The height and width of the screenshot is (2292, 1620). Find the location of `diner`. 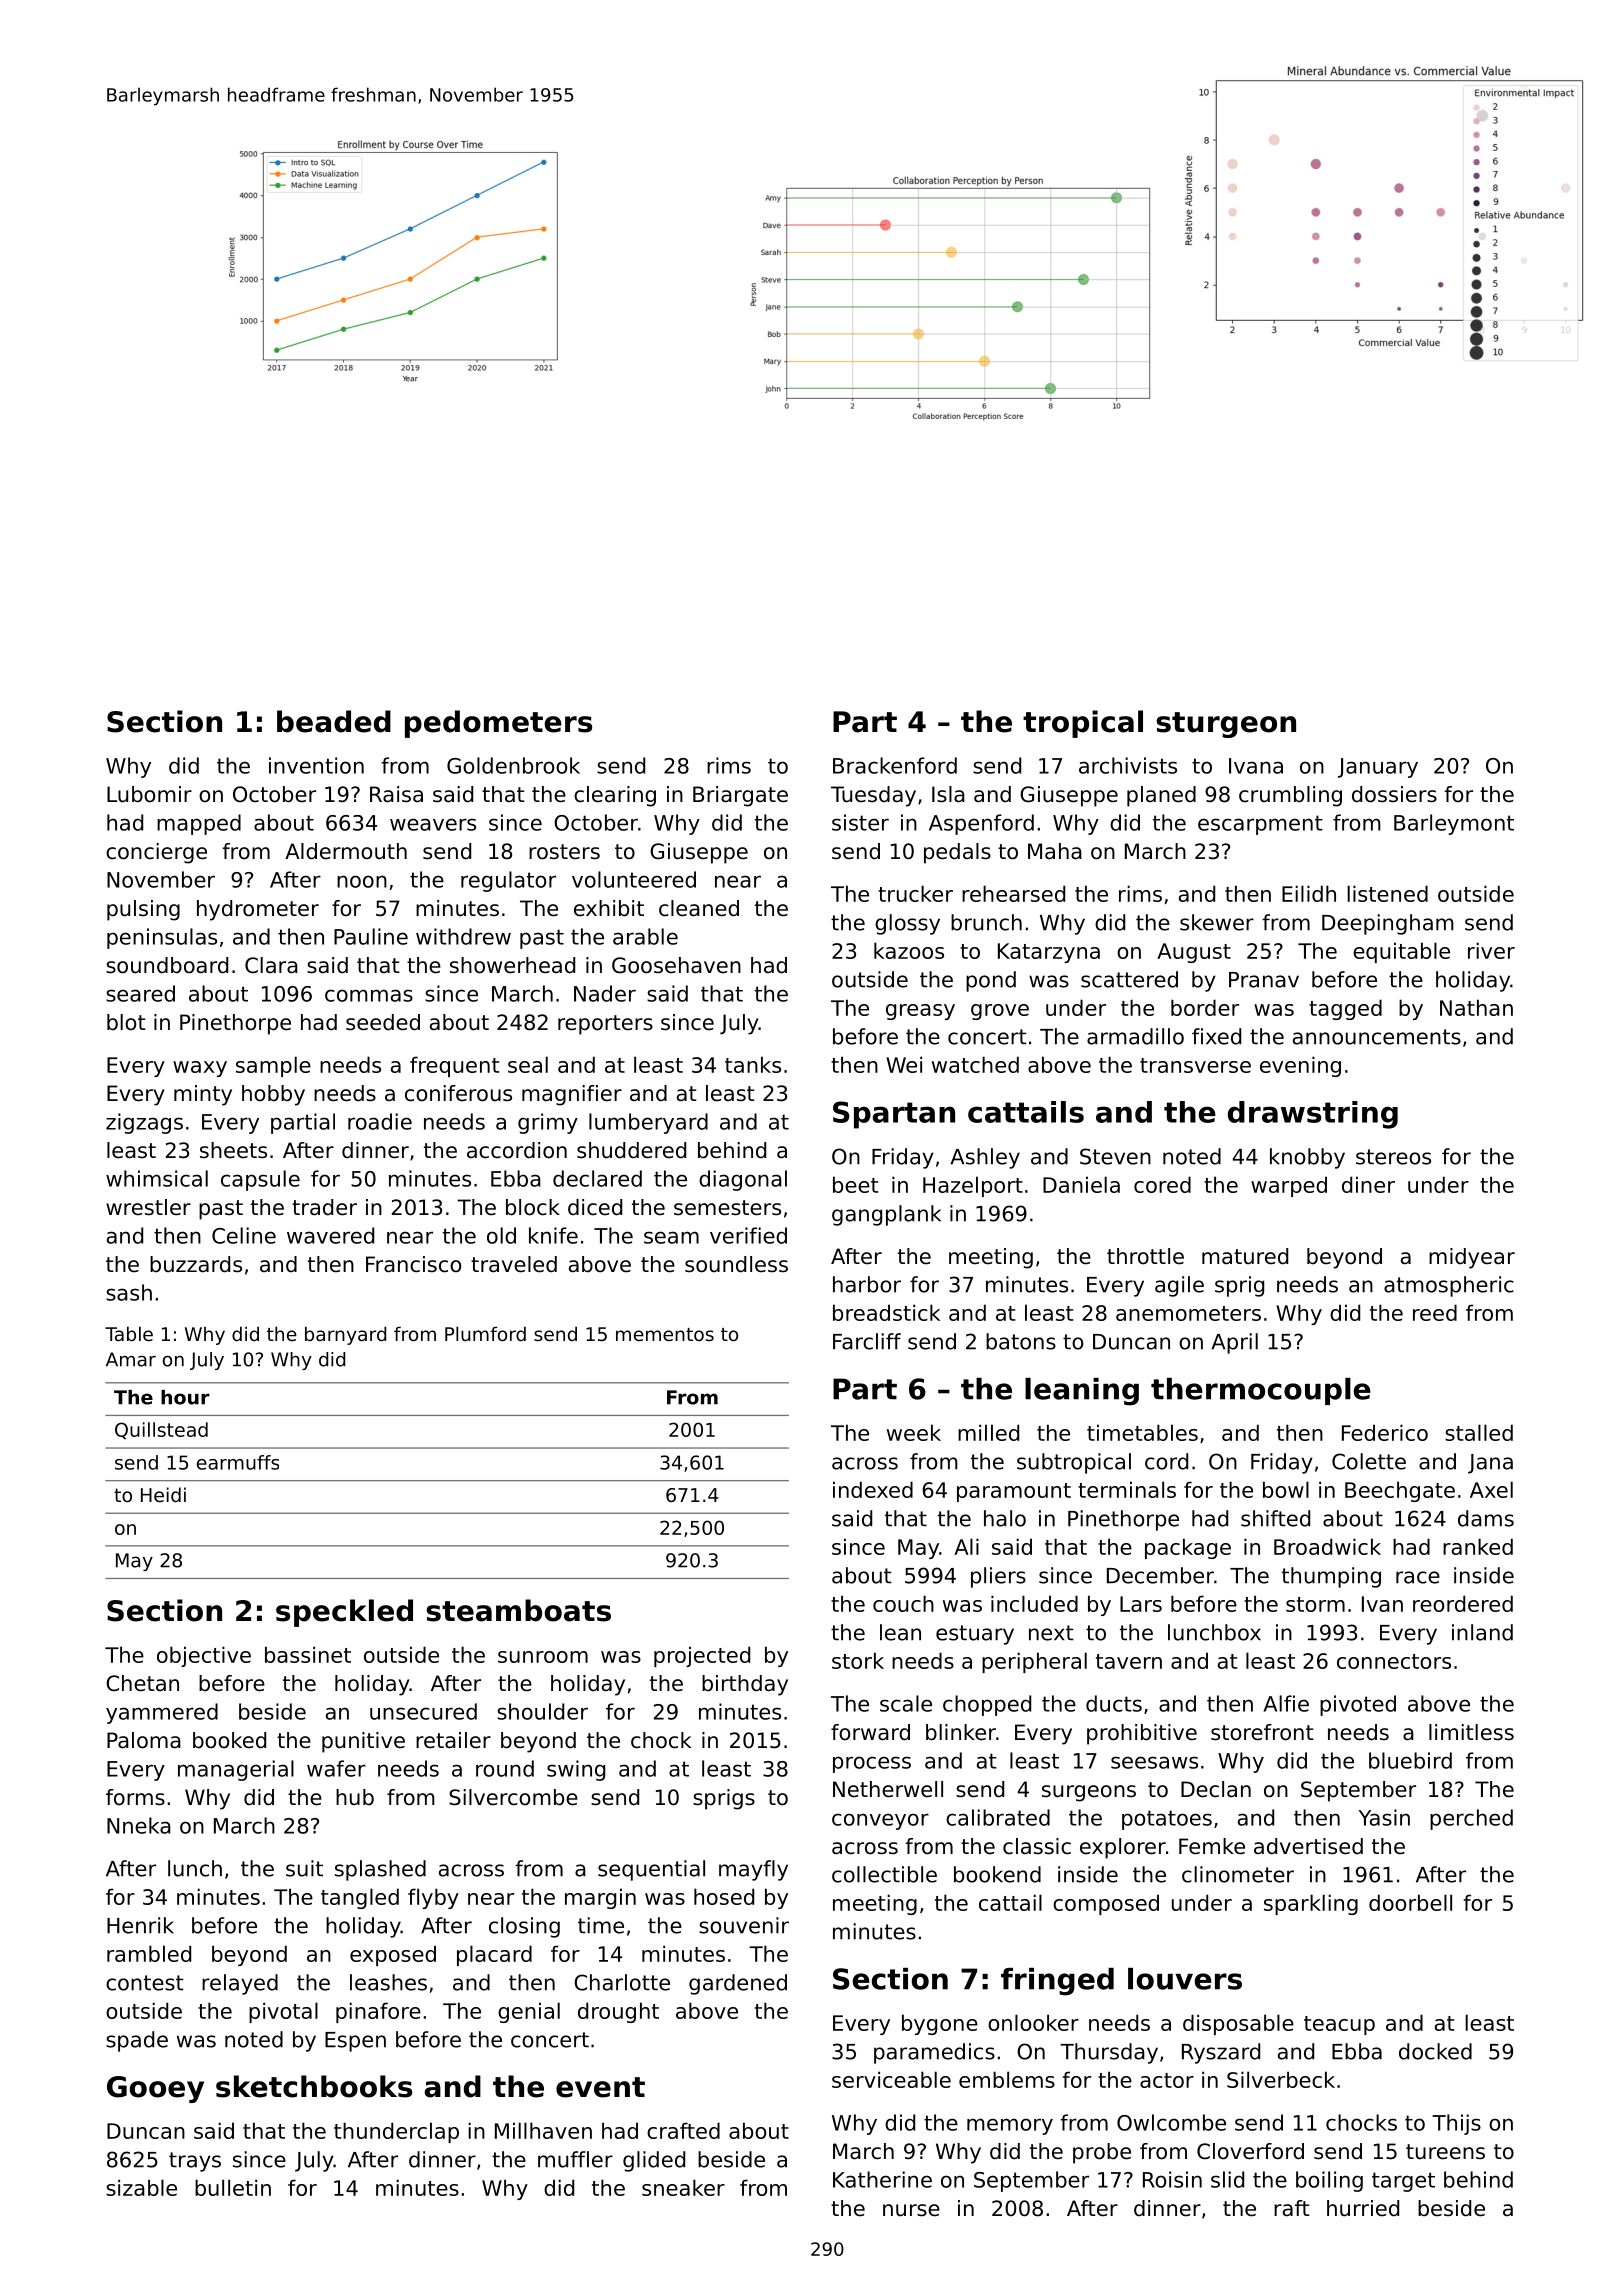

diner is located at coordinates (1368, 1184).
